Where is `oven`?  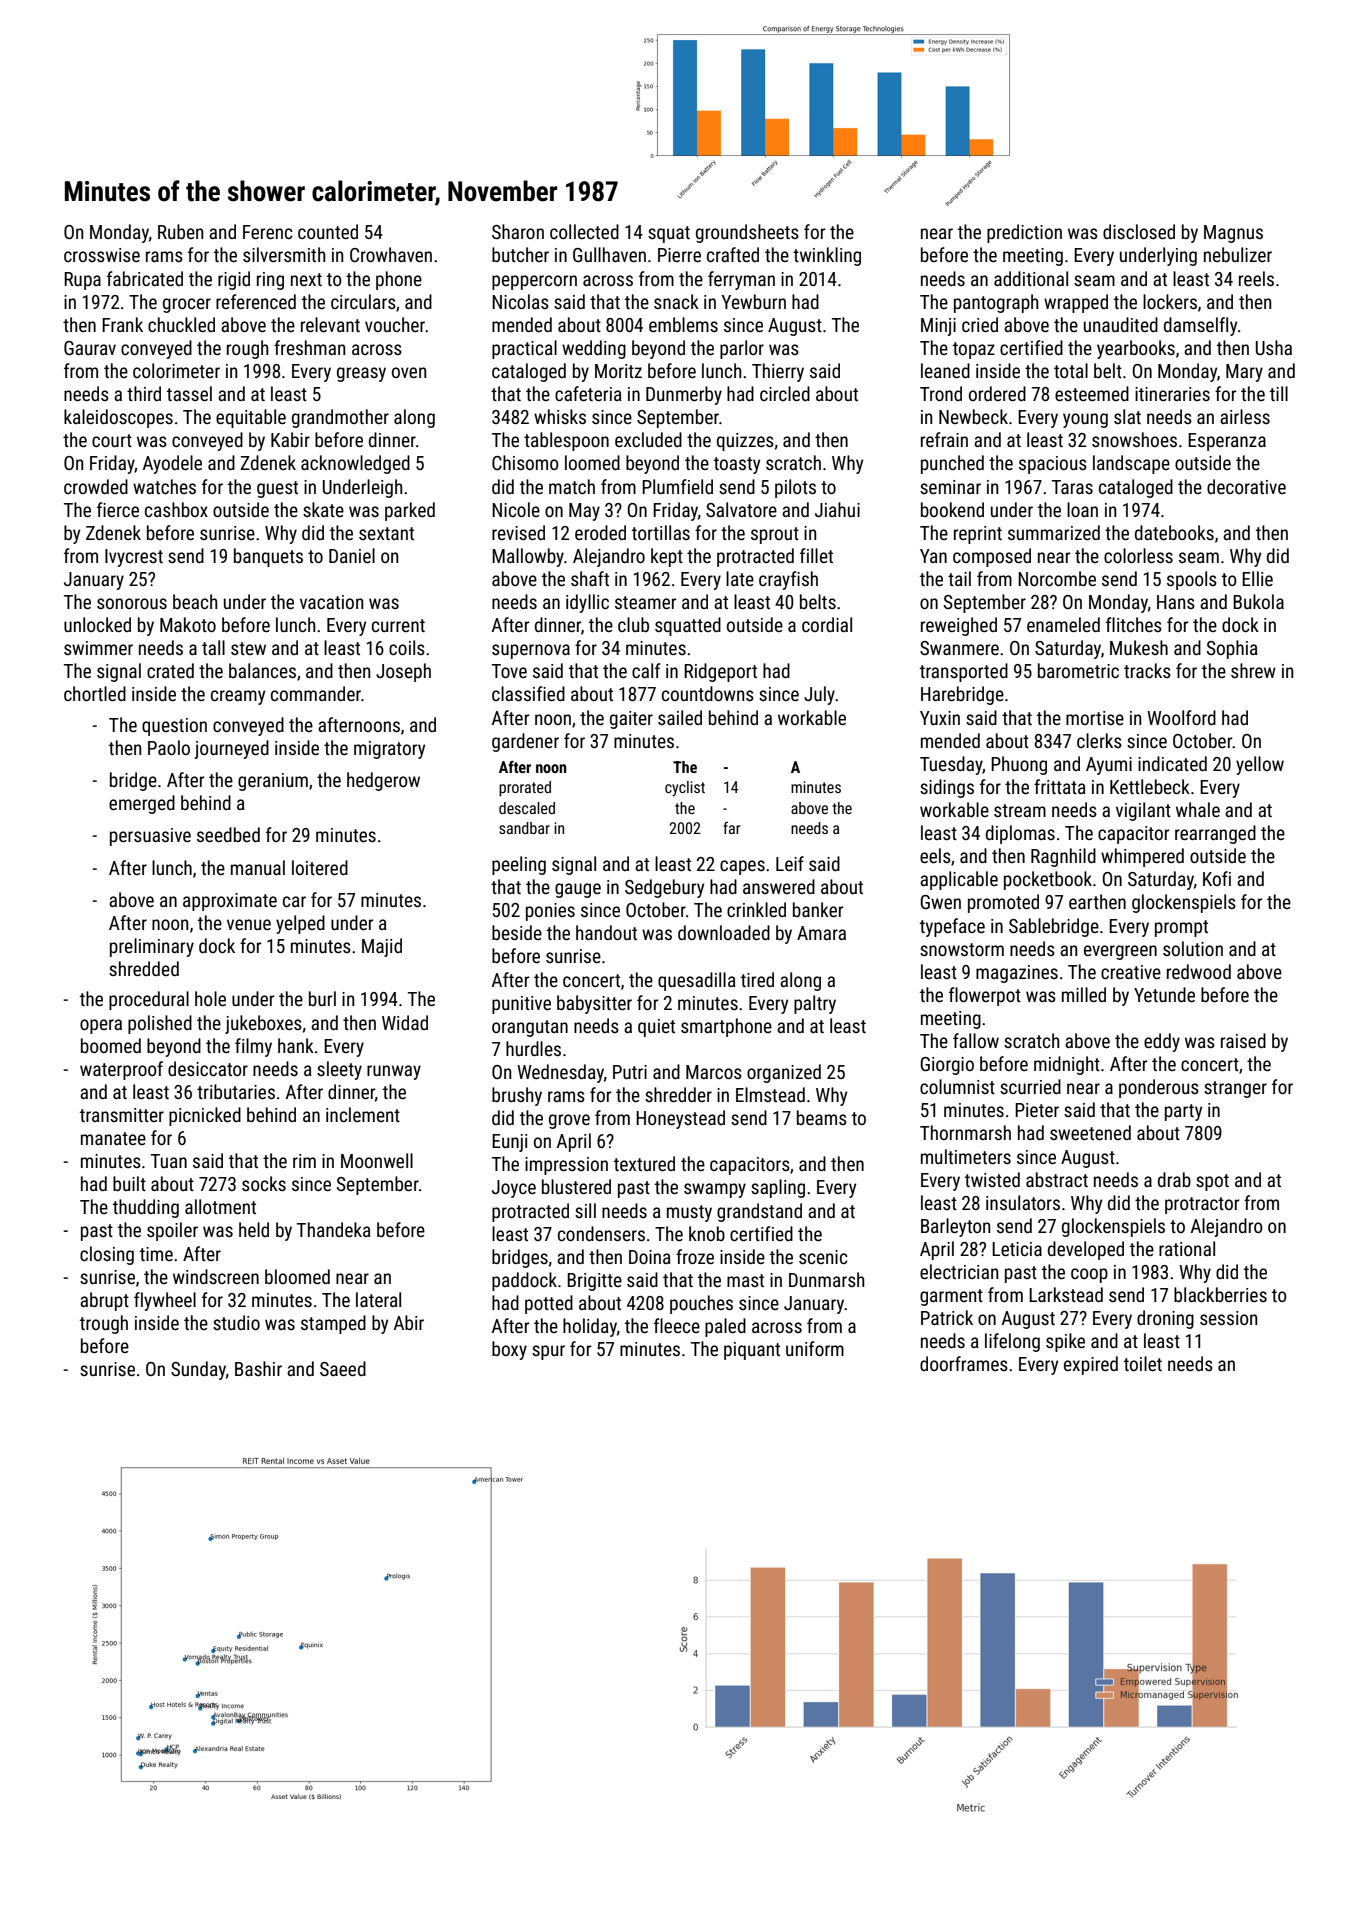
oven is located at coordinates (409, 372).
